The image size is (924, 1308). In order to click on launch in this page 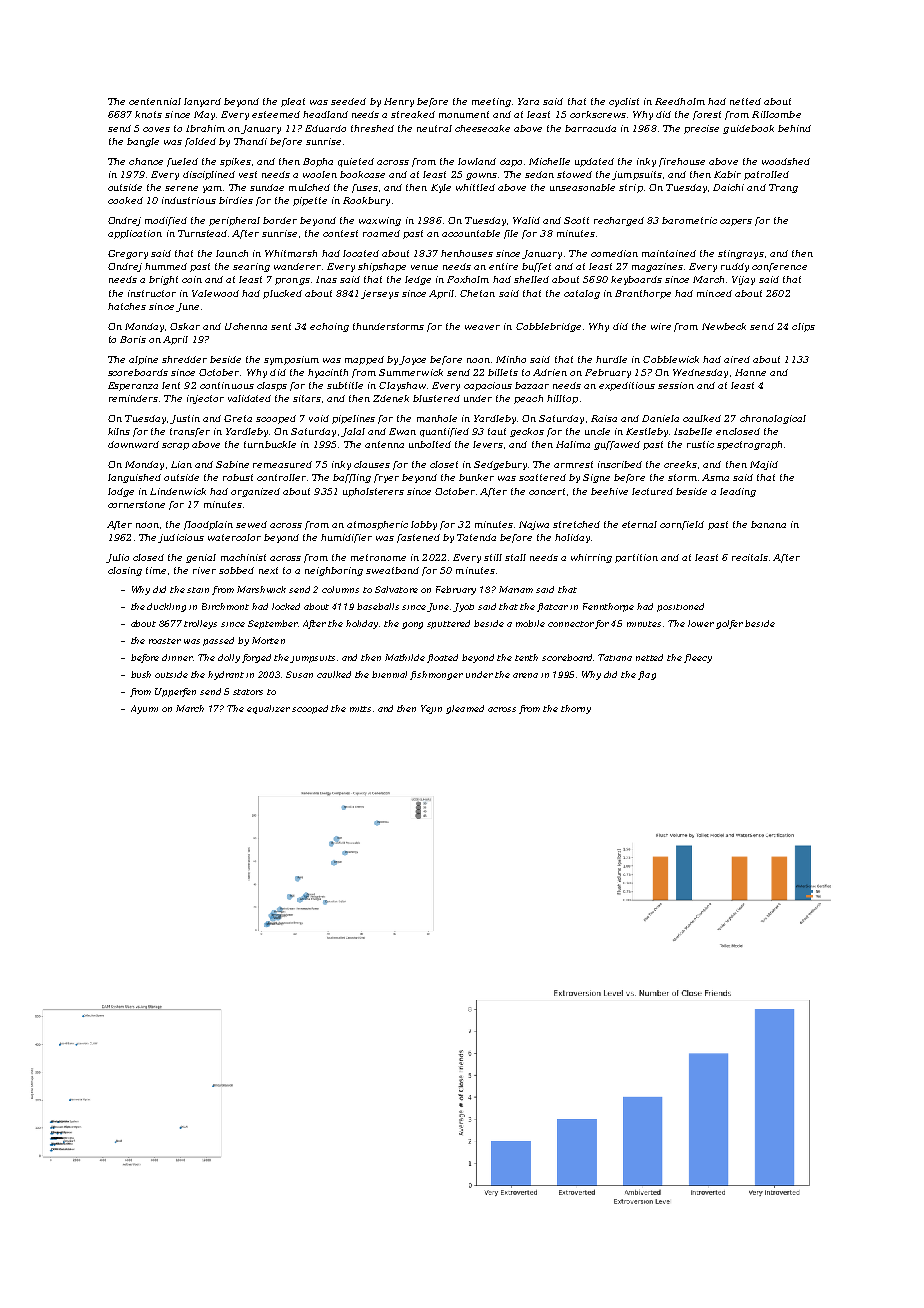, I will do `click(232, 253)`.
